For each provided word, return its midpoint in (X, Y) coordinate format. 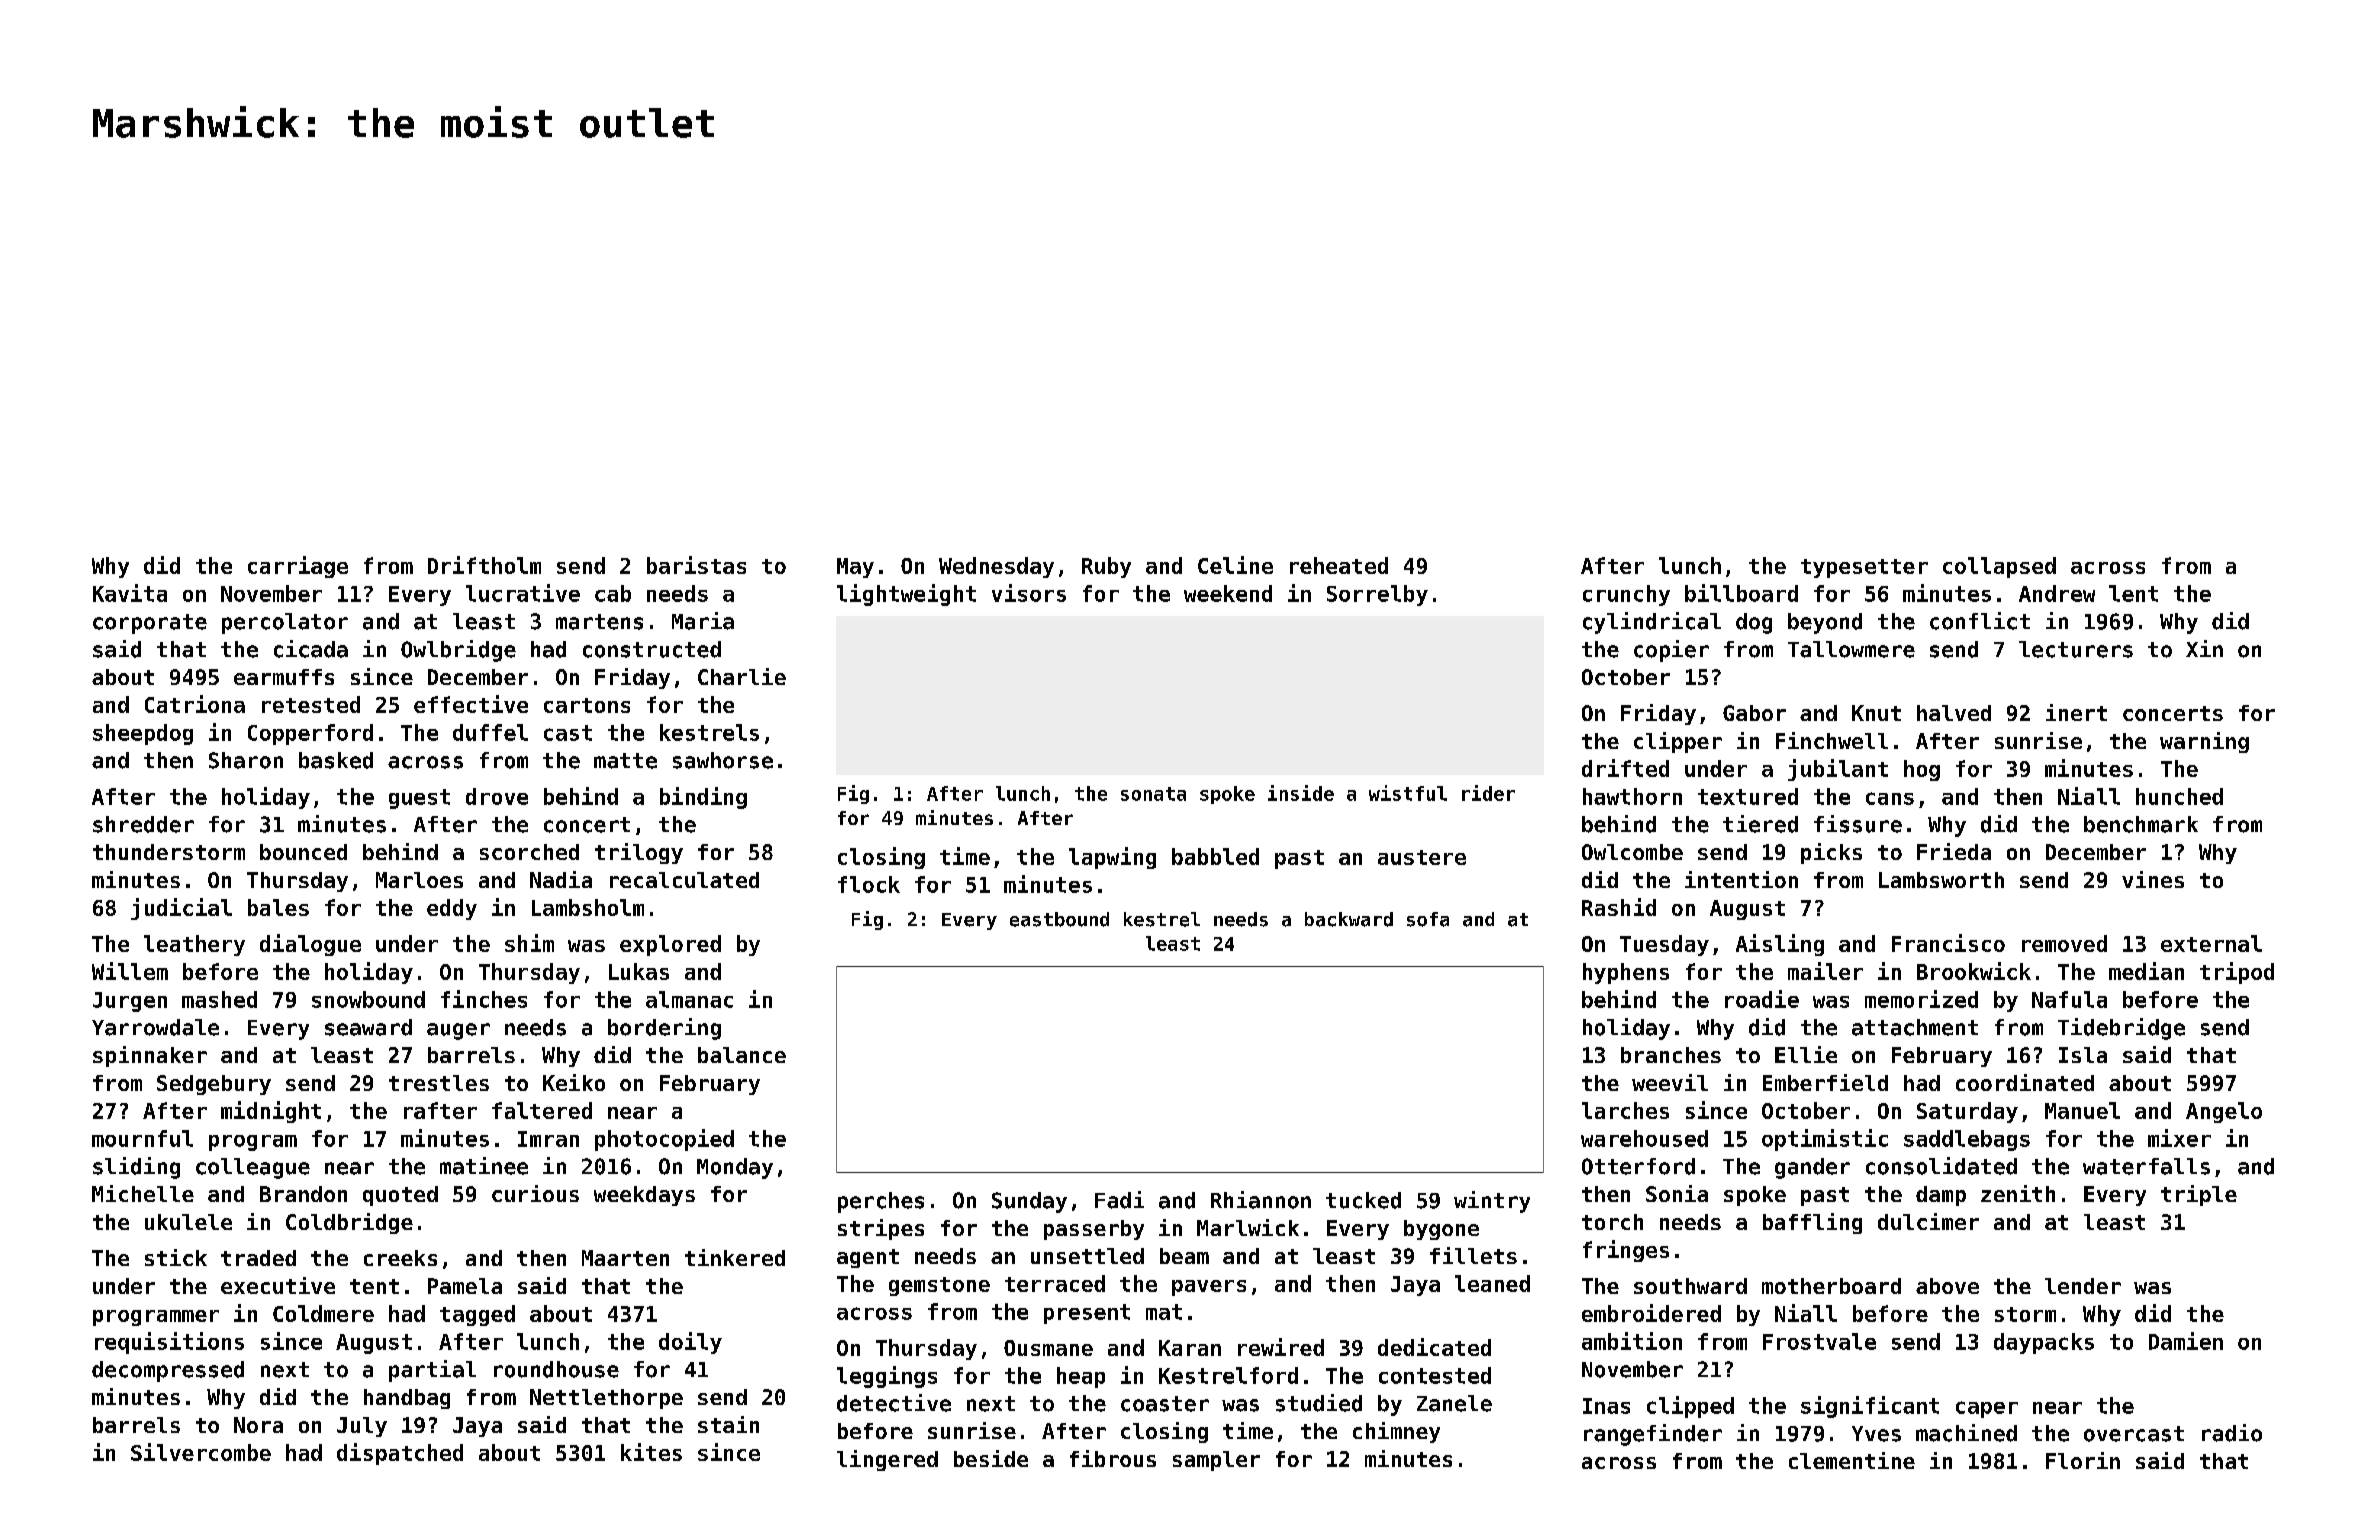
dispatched (400, 1454)
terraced (1055, 1283)
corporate (150, 624)
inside (1301, 793)
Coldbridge (349, 1223)
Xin (2204, 648)
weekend (1228, 593)
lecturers (2076, 649)
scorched (529, 852)
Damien (2186, 1341)
